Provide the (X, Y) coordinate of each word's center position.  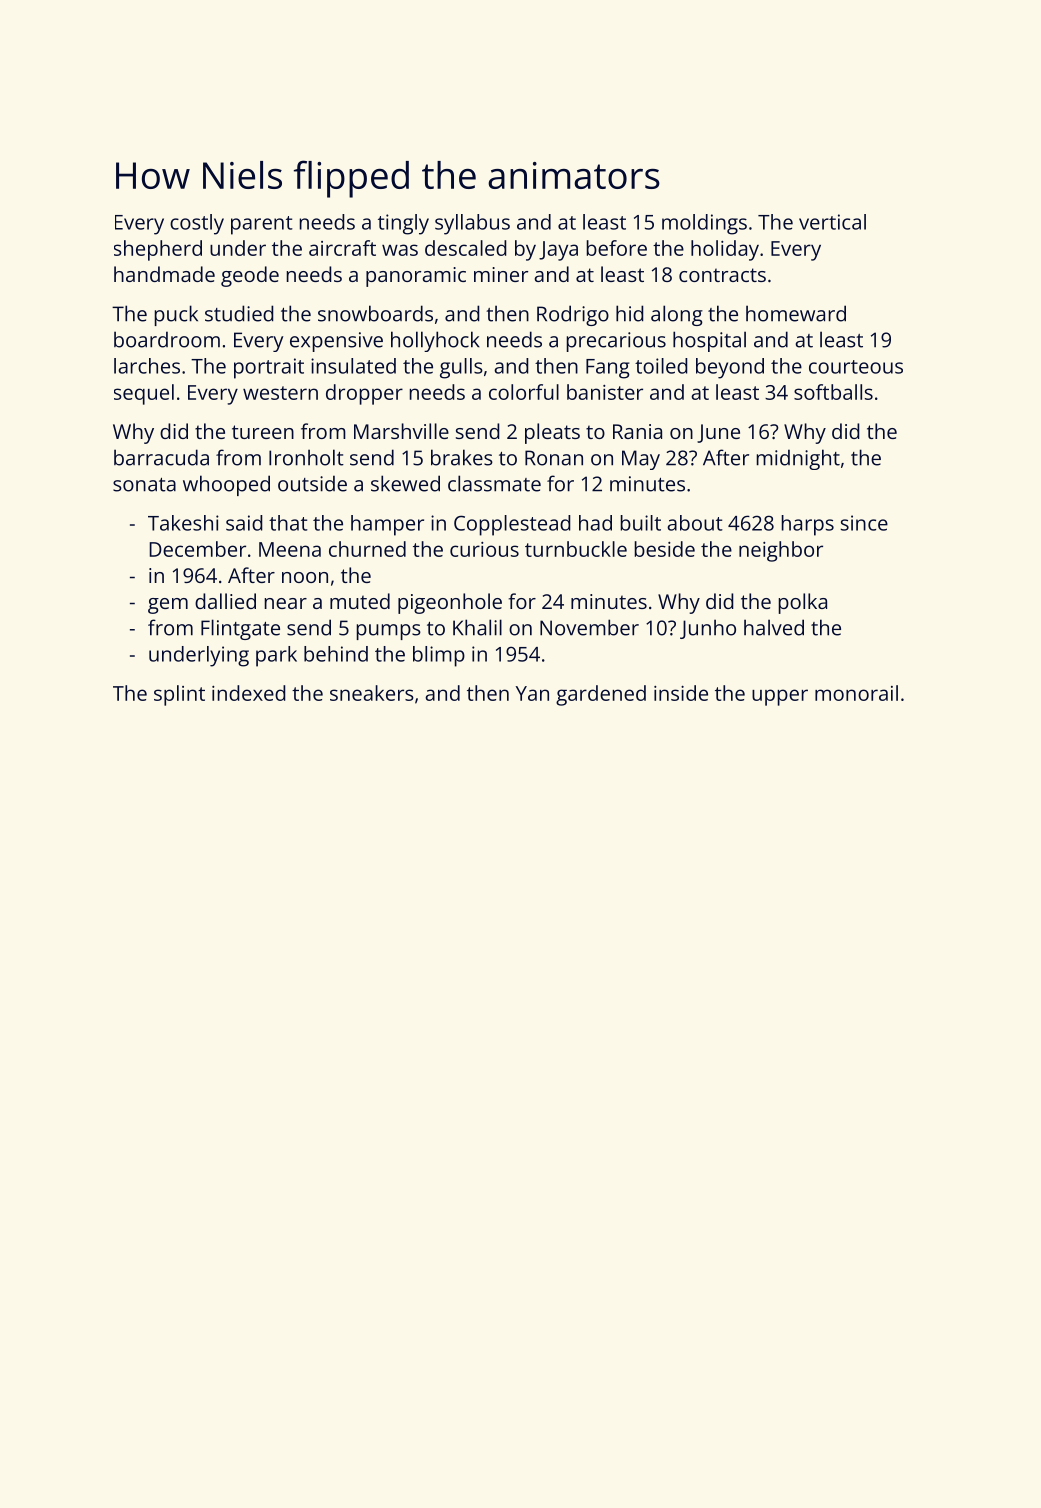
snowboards (375, 313)
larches (147, 366)
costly (197, 224)
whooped (226, 485)
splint (179, 695)
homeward (796, 313)
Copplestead (512, 525)
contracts (722, 275)
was (400, 250)
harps (808, 525)
